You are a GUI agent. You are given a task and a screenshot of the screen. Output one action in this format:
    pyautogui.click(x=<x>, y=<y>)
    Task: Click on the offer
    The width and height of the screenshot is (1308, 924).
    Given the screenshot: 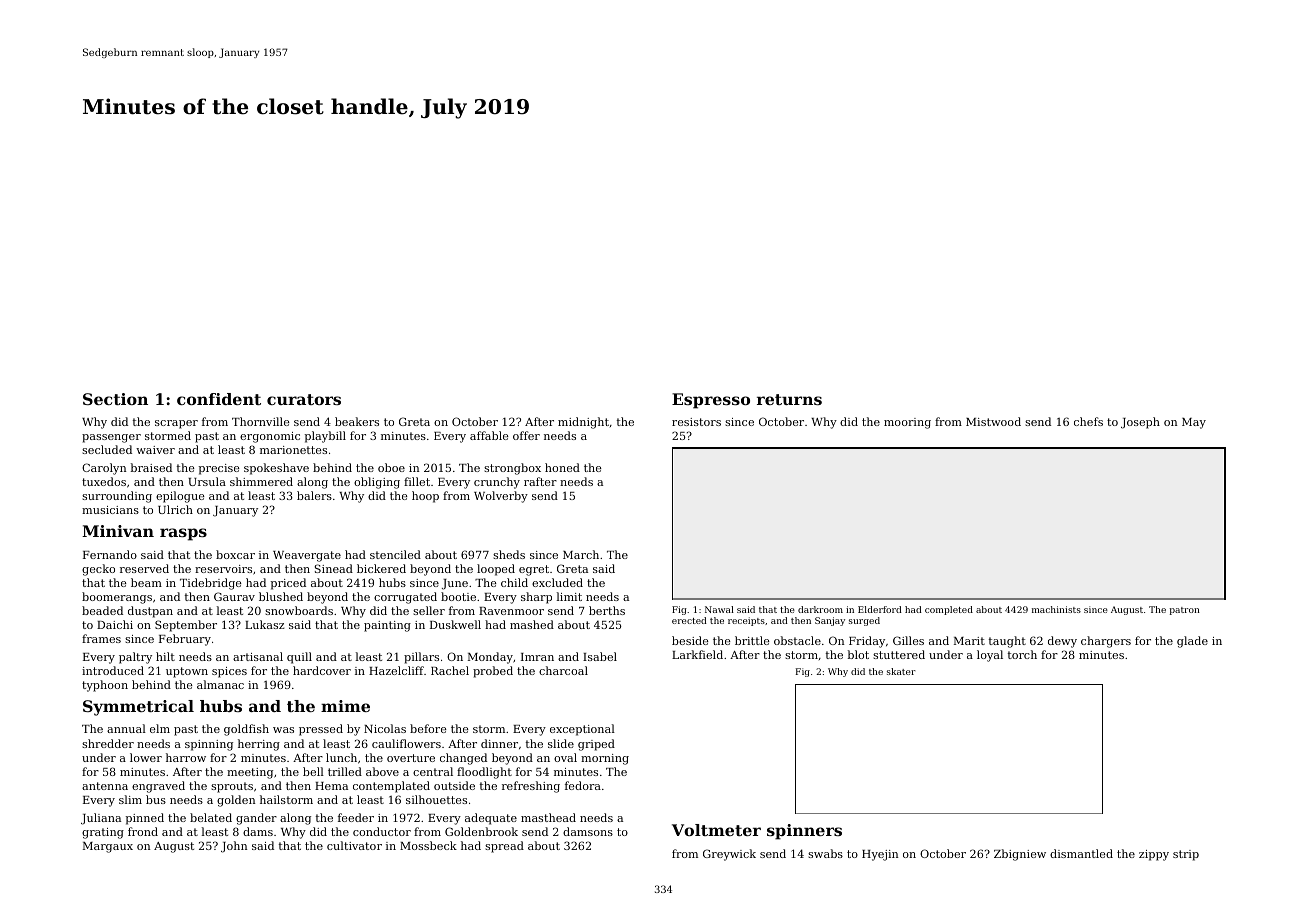 What is the action you would take?
    pyautogui.click(x=526, y=435)
